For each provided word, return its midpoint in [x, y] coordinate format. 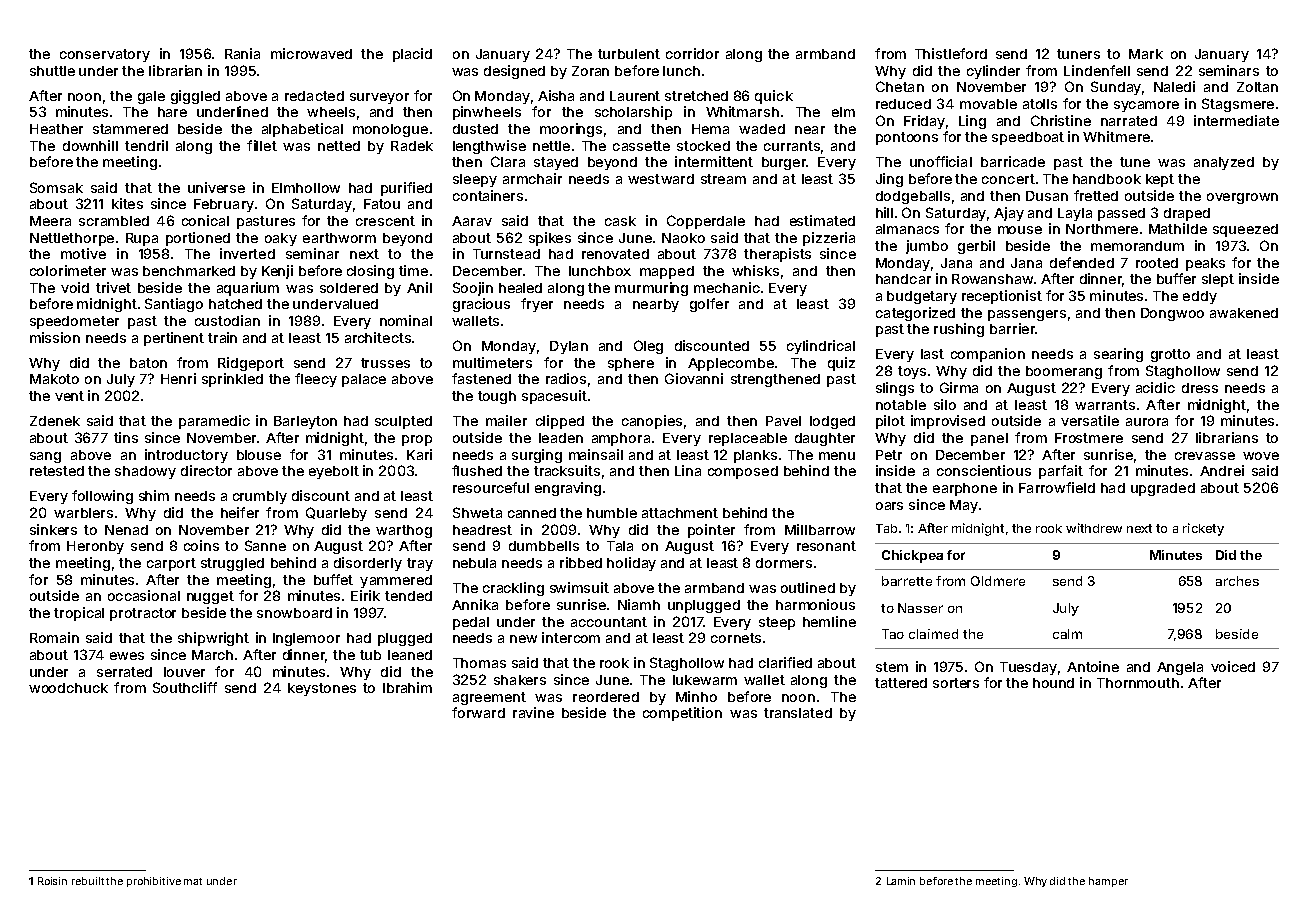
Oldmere [998, 581]
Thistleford [951, 53]
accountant [609, 622]
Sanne [265, 545]
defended [1082, 262]
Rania [242, 53]
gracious [481, 305]
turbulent [629, 54]
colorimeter [68, 270]
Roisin [52, 881]
